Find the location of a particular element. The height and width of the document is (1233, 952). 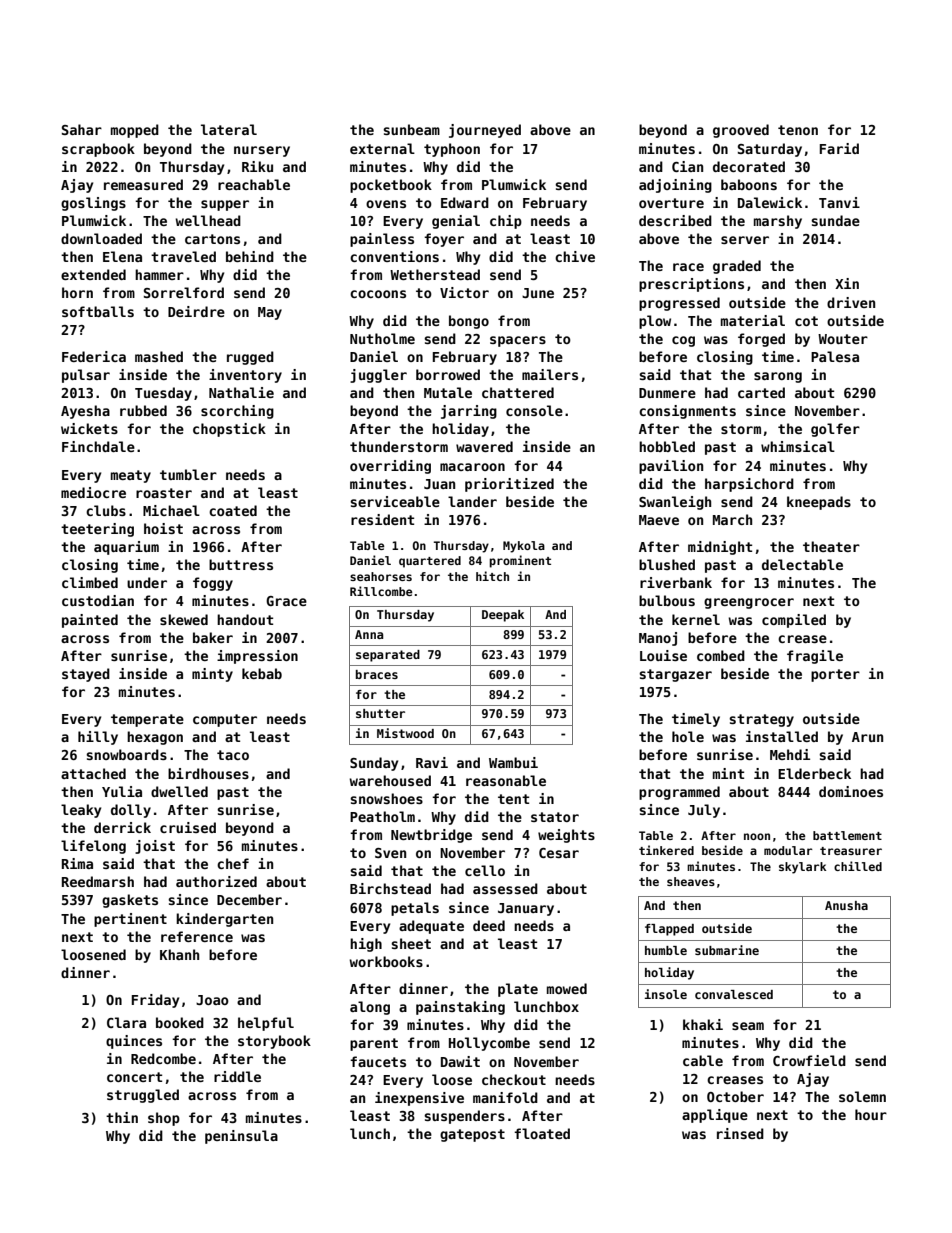

grooved is located at coordinates (741, 131).
